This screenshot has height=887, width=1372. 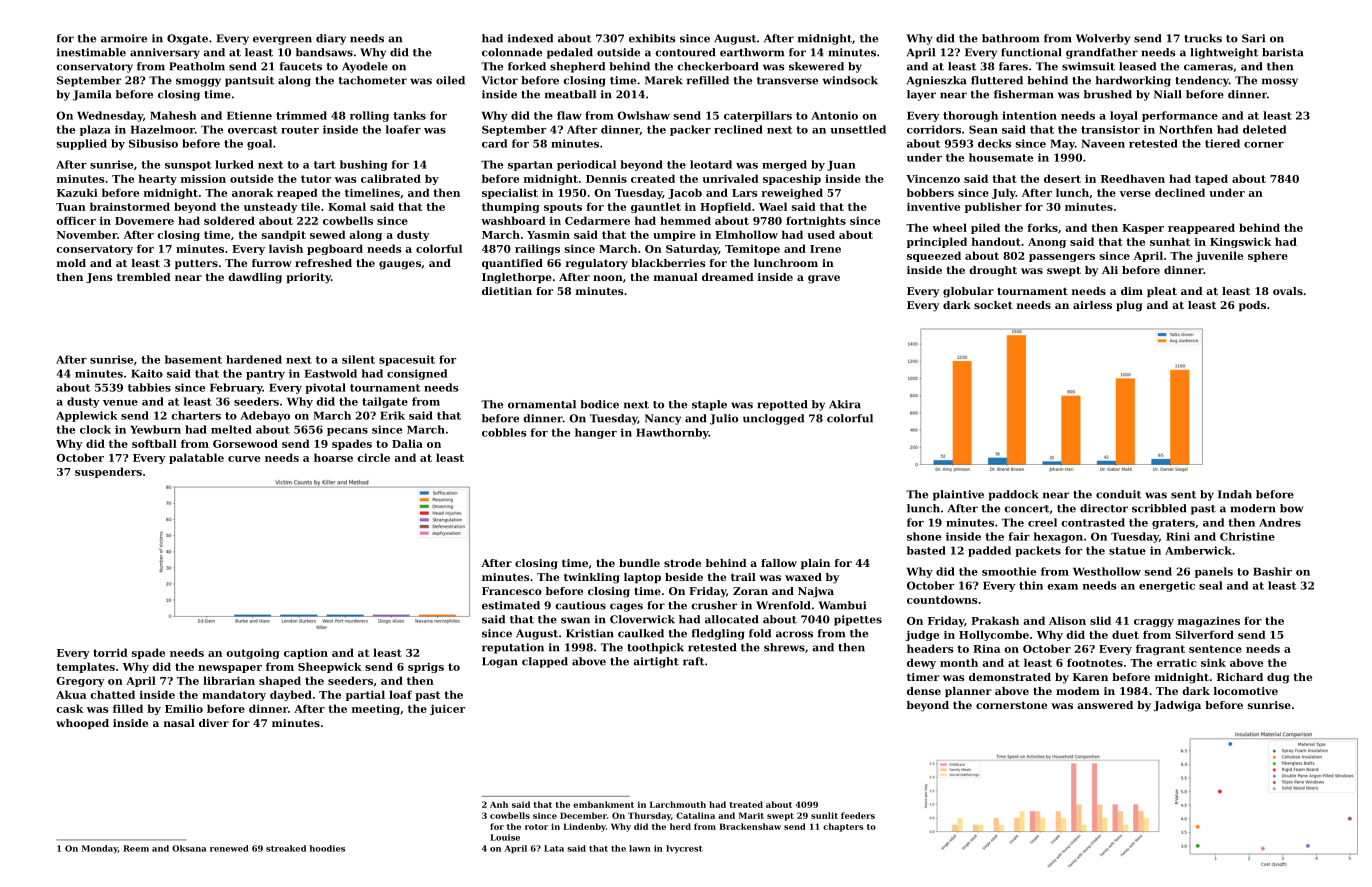 What do you see at coordinates (124, 38) in the screenshot?
I see `armoire` at bounding box center [124, 38].
